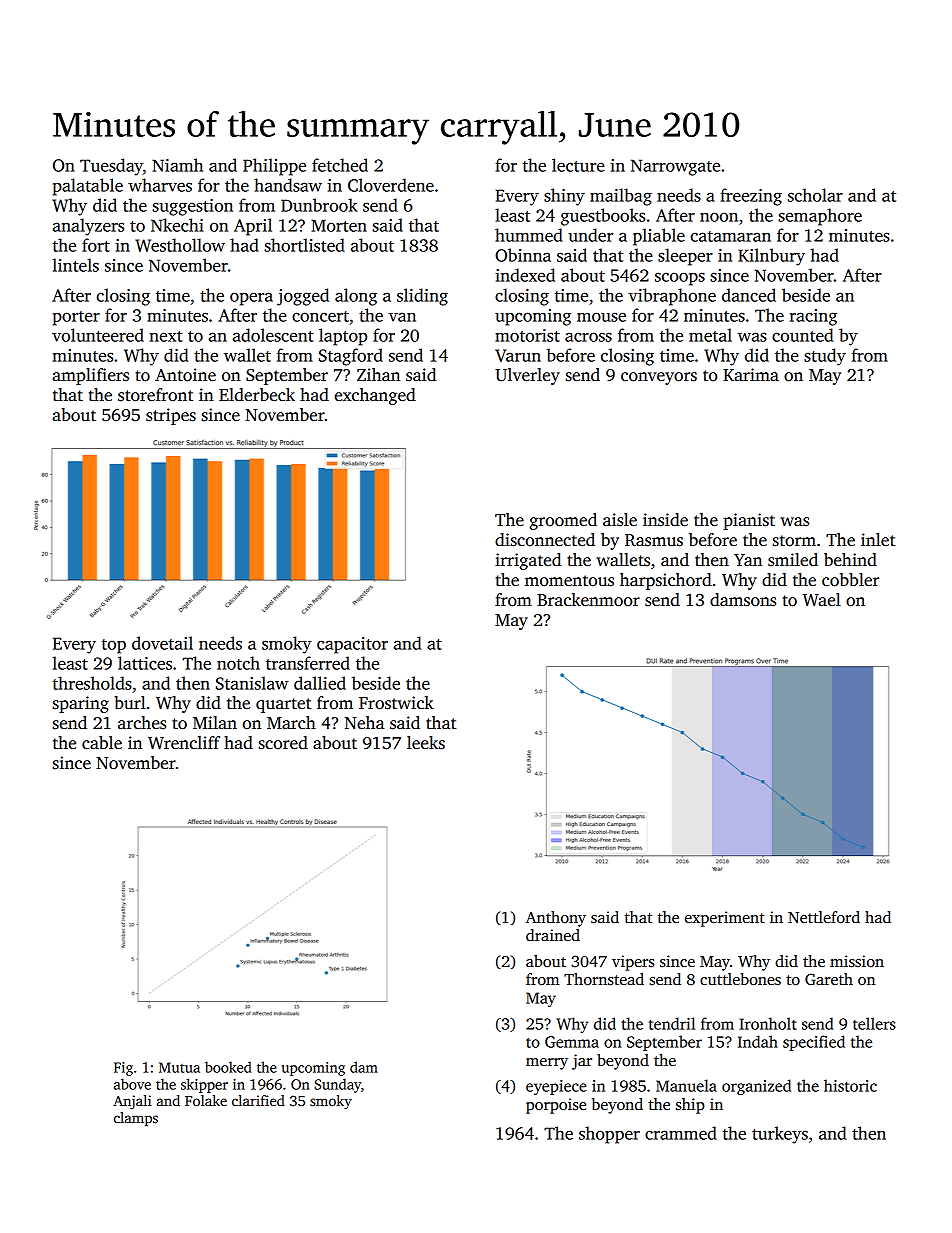  Describe the element at coordinates (731, 236) in the document. I see `catamaran` at that location.
